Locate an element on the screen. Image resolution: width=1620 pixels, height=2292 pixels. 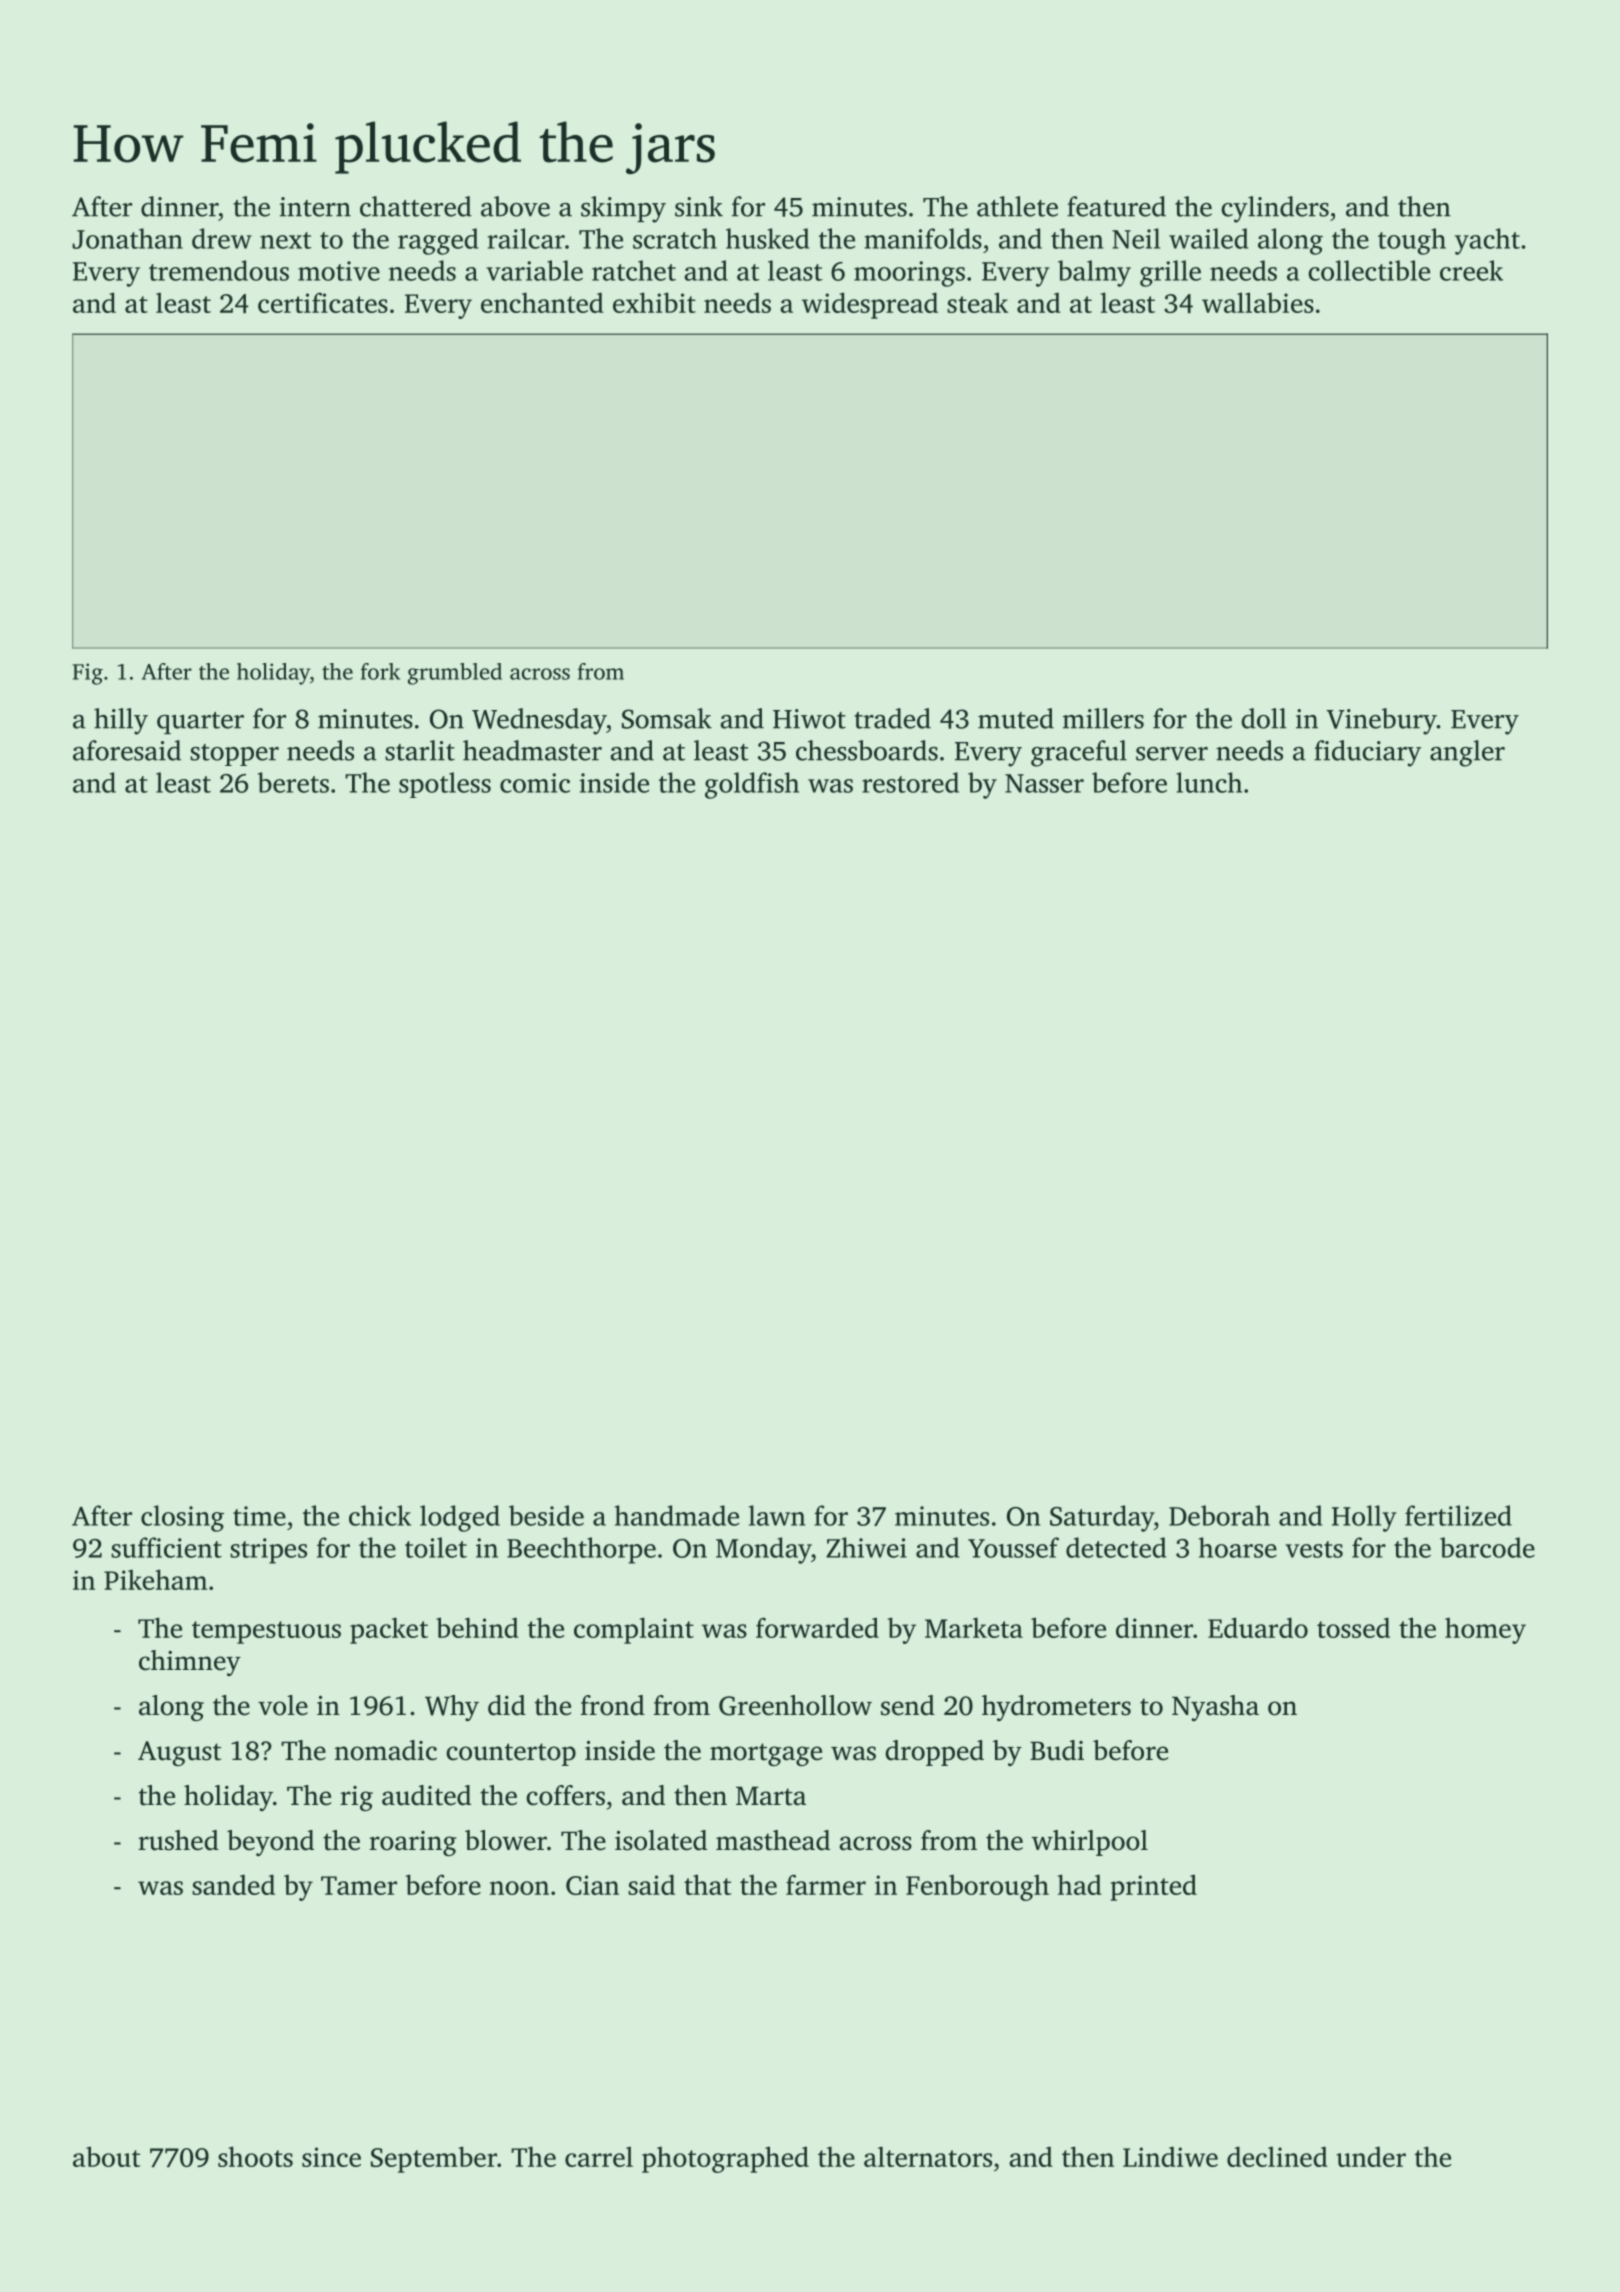
since is located at coordinates (331, 2157).
